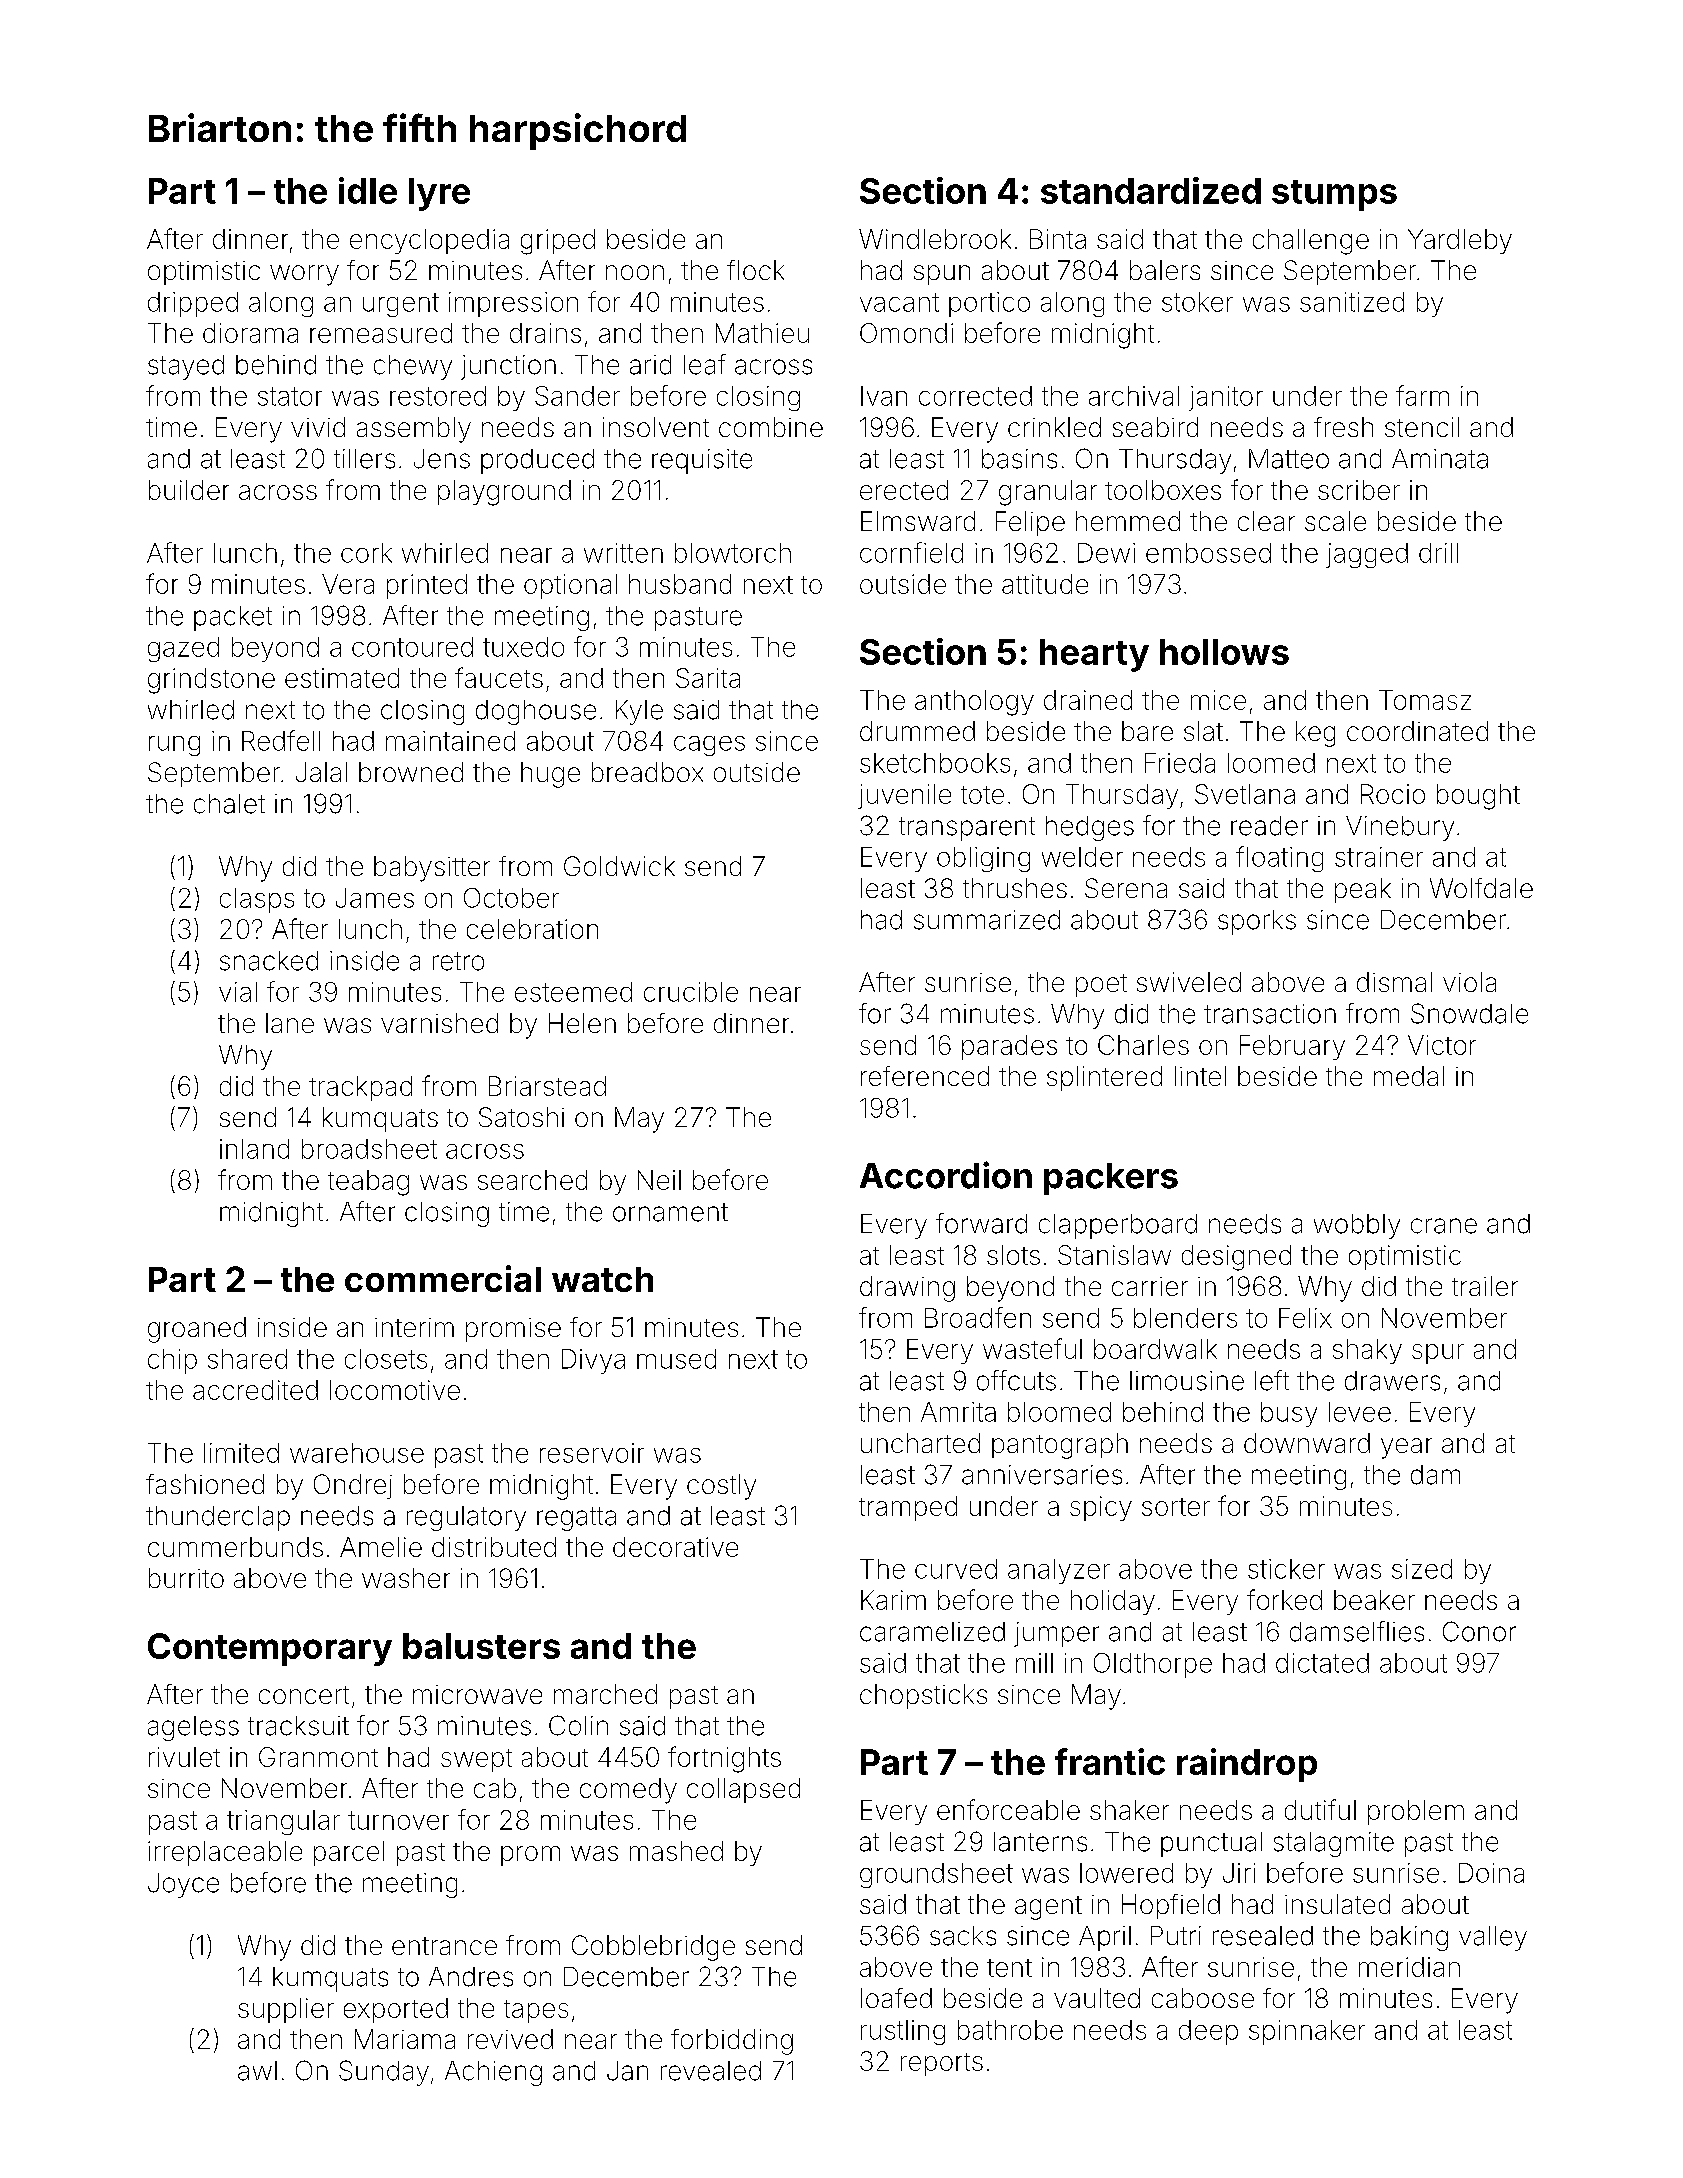 This image has width=1683, height=2178. What do you see at coordinates (395, 1390) in the image?
I see `locomotive` at bounding box center [395, 1390].
